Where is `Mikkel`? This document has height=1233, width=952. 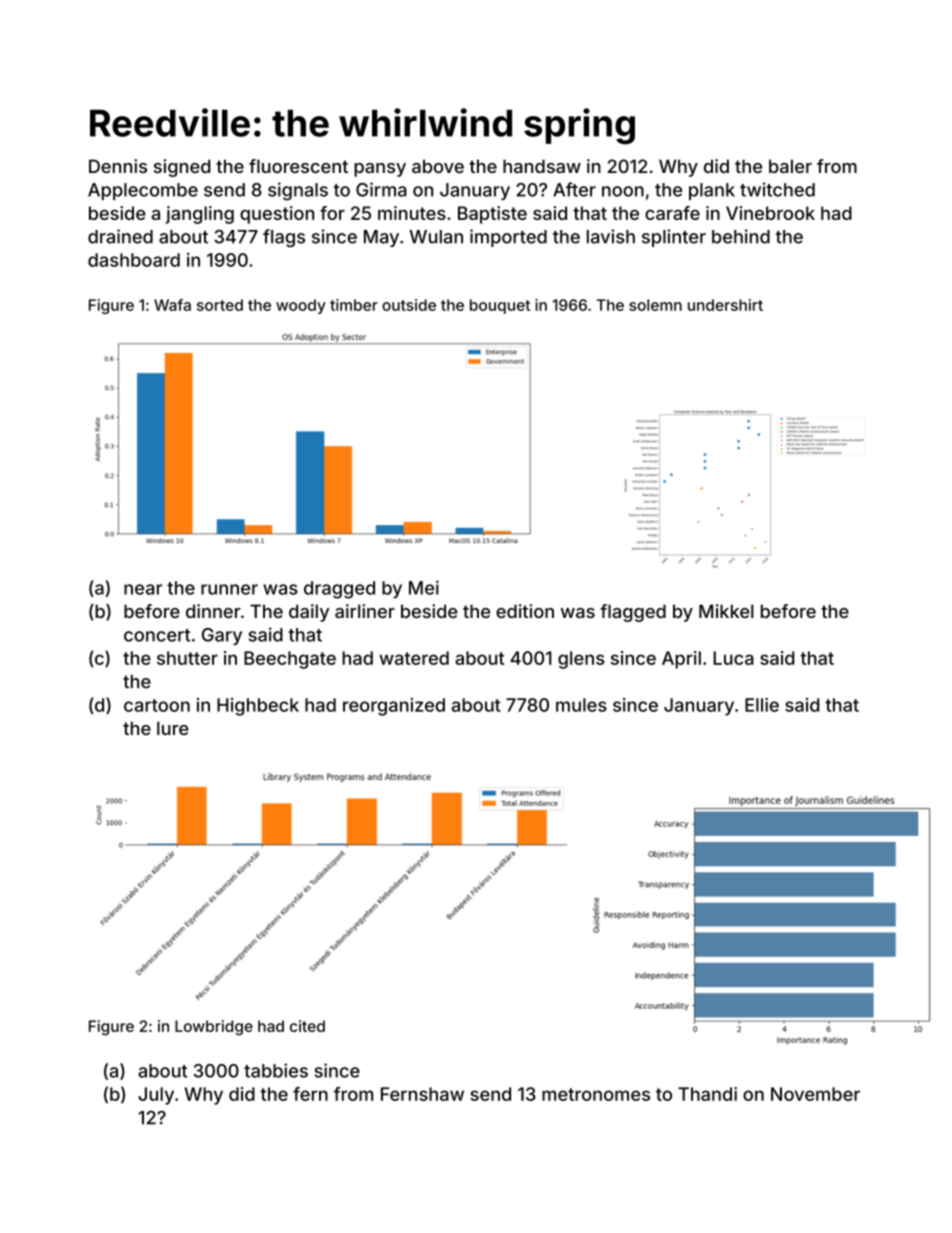
Mikkel is located at coordinates (726, 611).
